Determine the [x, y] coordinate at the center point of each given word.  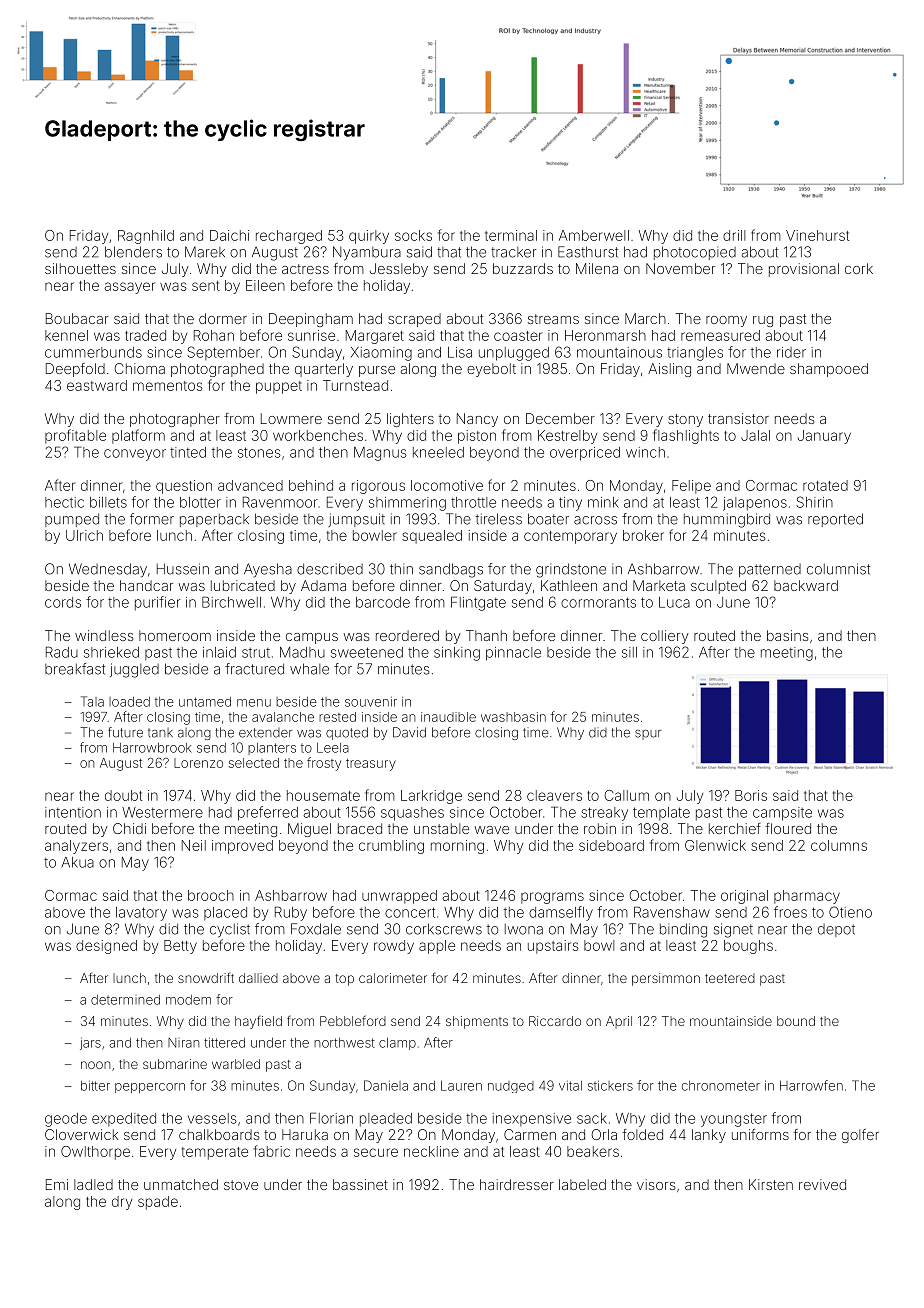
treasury [371, 765]
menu [254, 703]
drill [734, 235]
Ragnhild [146, 237]
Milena [597, 268]
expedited [124, 1119]
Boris [751, 795]
